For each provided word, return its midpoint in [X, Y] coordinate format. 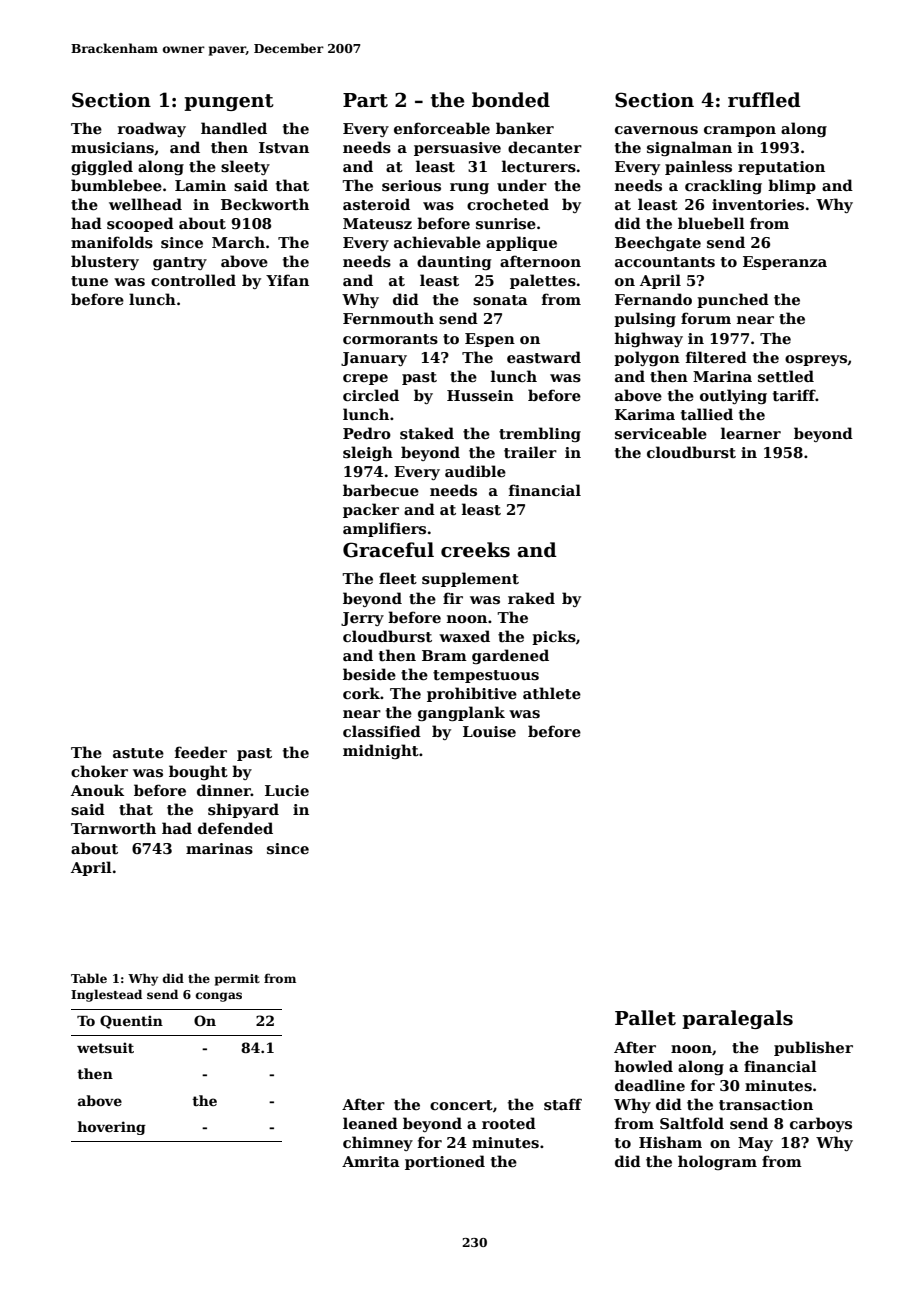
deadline [650, 1085]
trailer [530, 452]
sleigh [368, 453]
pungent [229, 102]
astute [138, 753]
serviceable [661, 433]
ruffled [764, 100]
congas [219, 997]
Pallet [645, 1018]
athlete [552, 693]
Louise [489, 731]
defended [235, 828]
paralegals [737, 1019]
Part [365, 100]
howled [644, 1066]
